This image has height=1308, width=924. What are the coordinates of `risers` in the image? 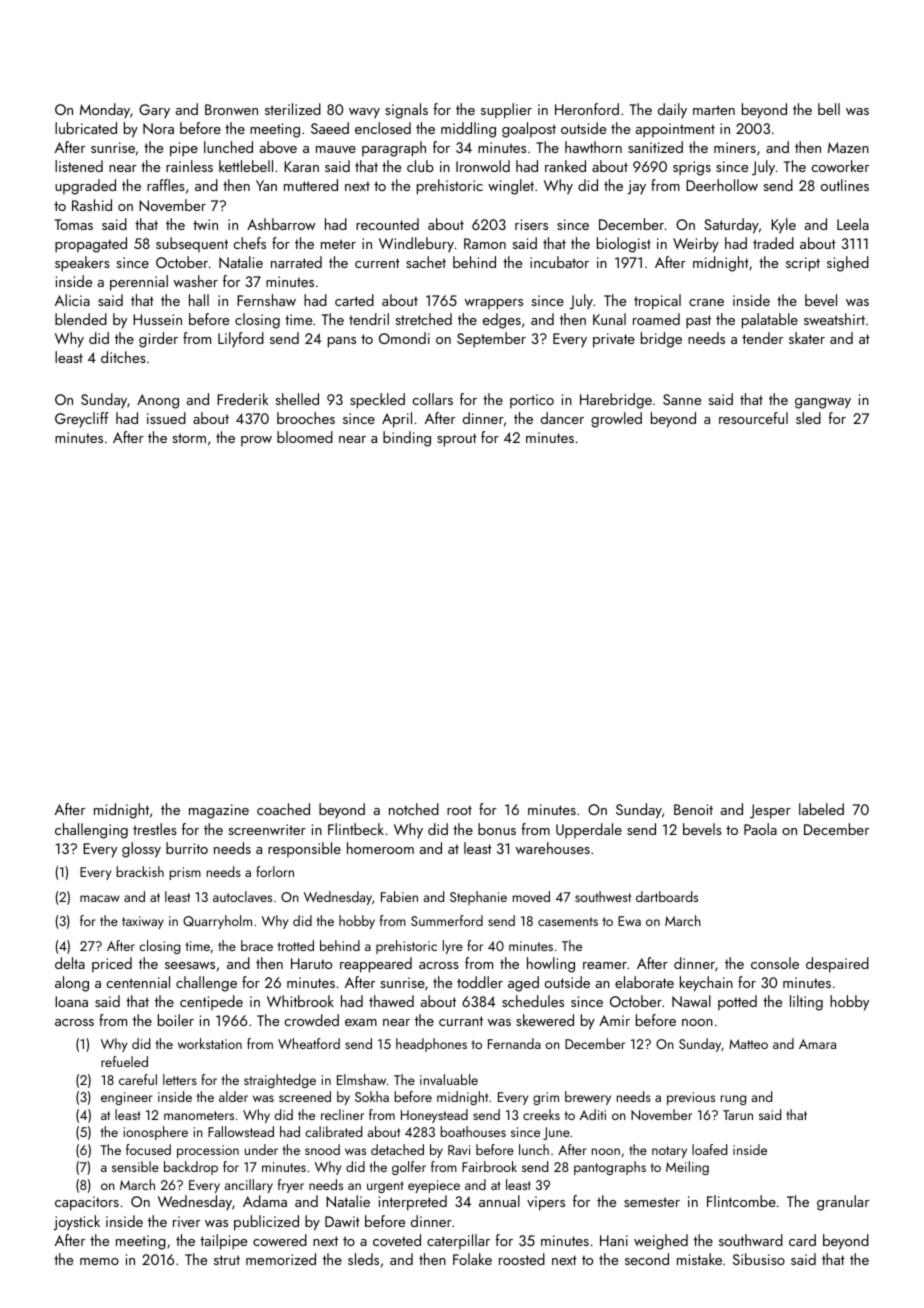 It's located at (531, 224).
